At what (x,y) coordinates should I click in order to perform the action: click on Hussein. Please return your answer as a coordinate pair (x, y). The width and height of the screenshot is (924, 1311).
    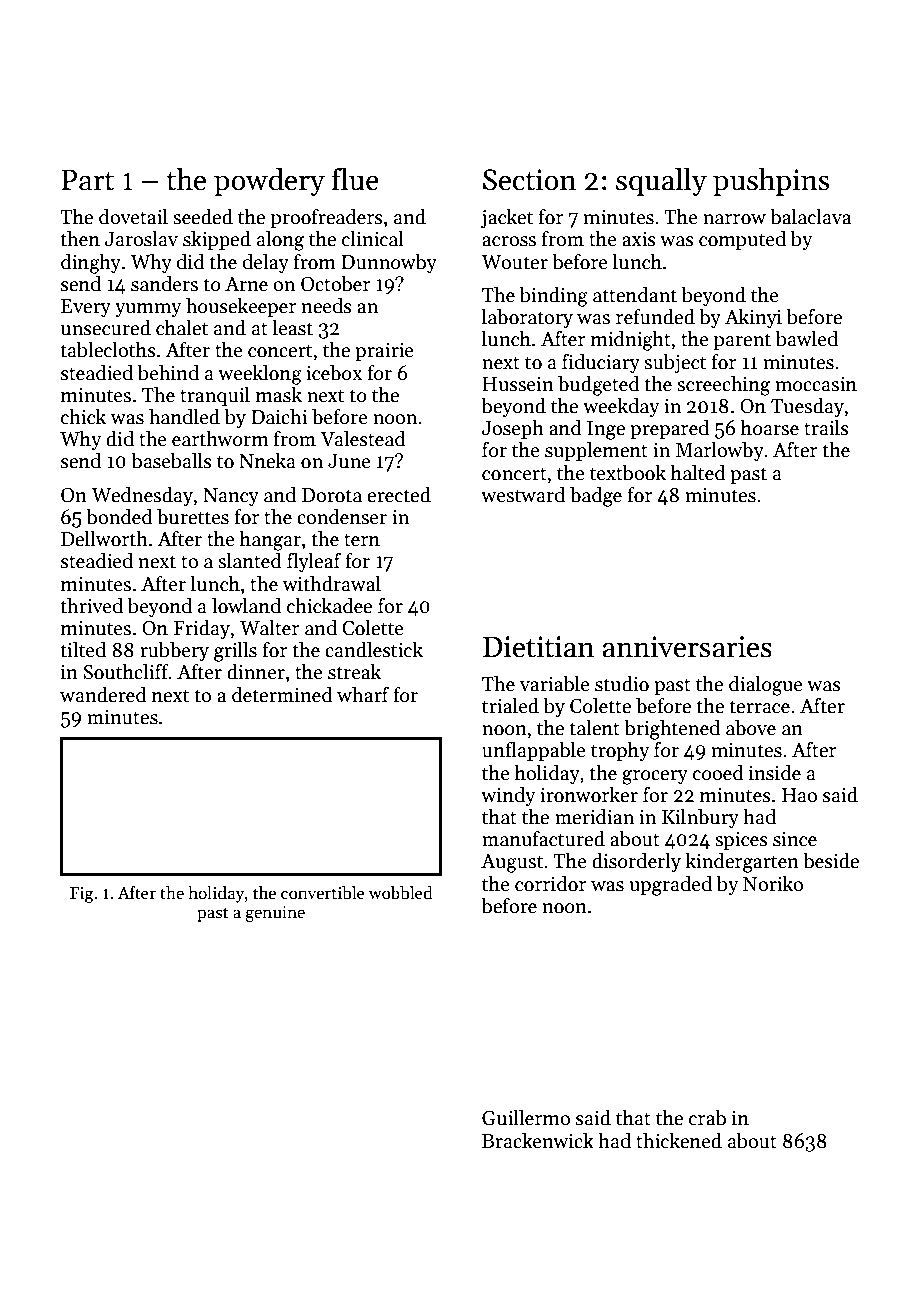
    Looking at the image, I should click on (518, 384).
